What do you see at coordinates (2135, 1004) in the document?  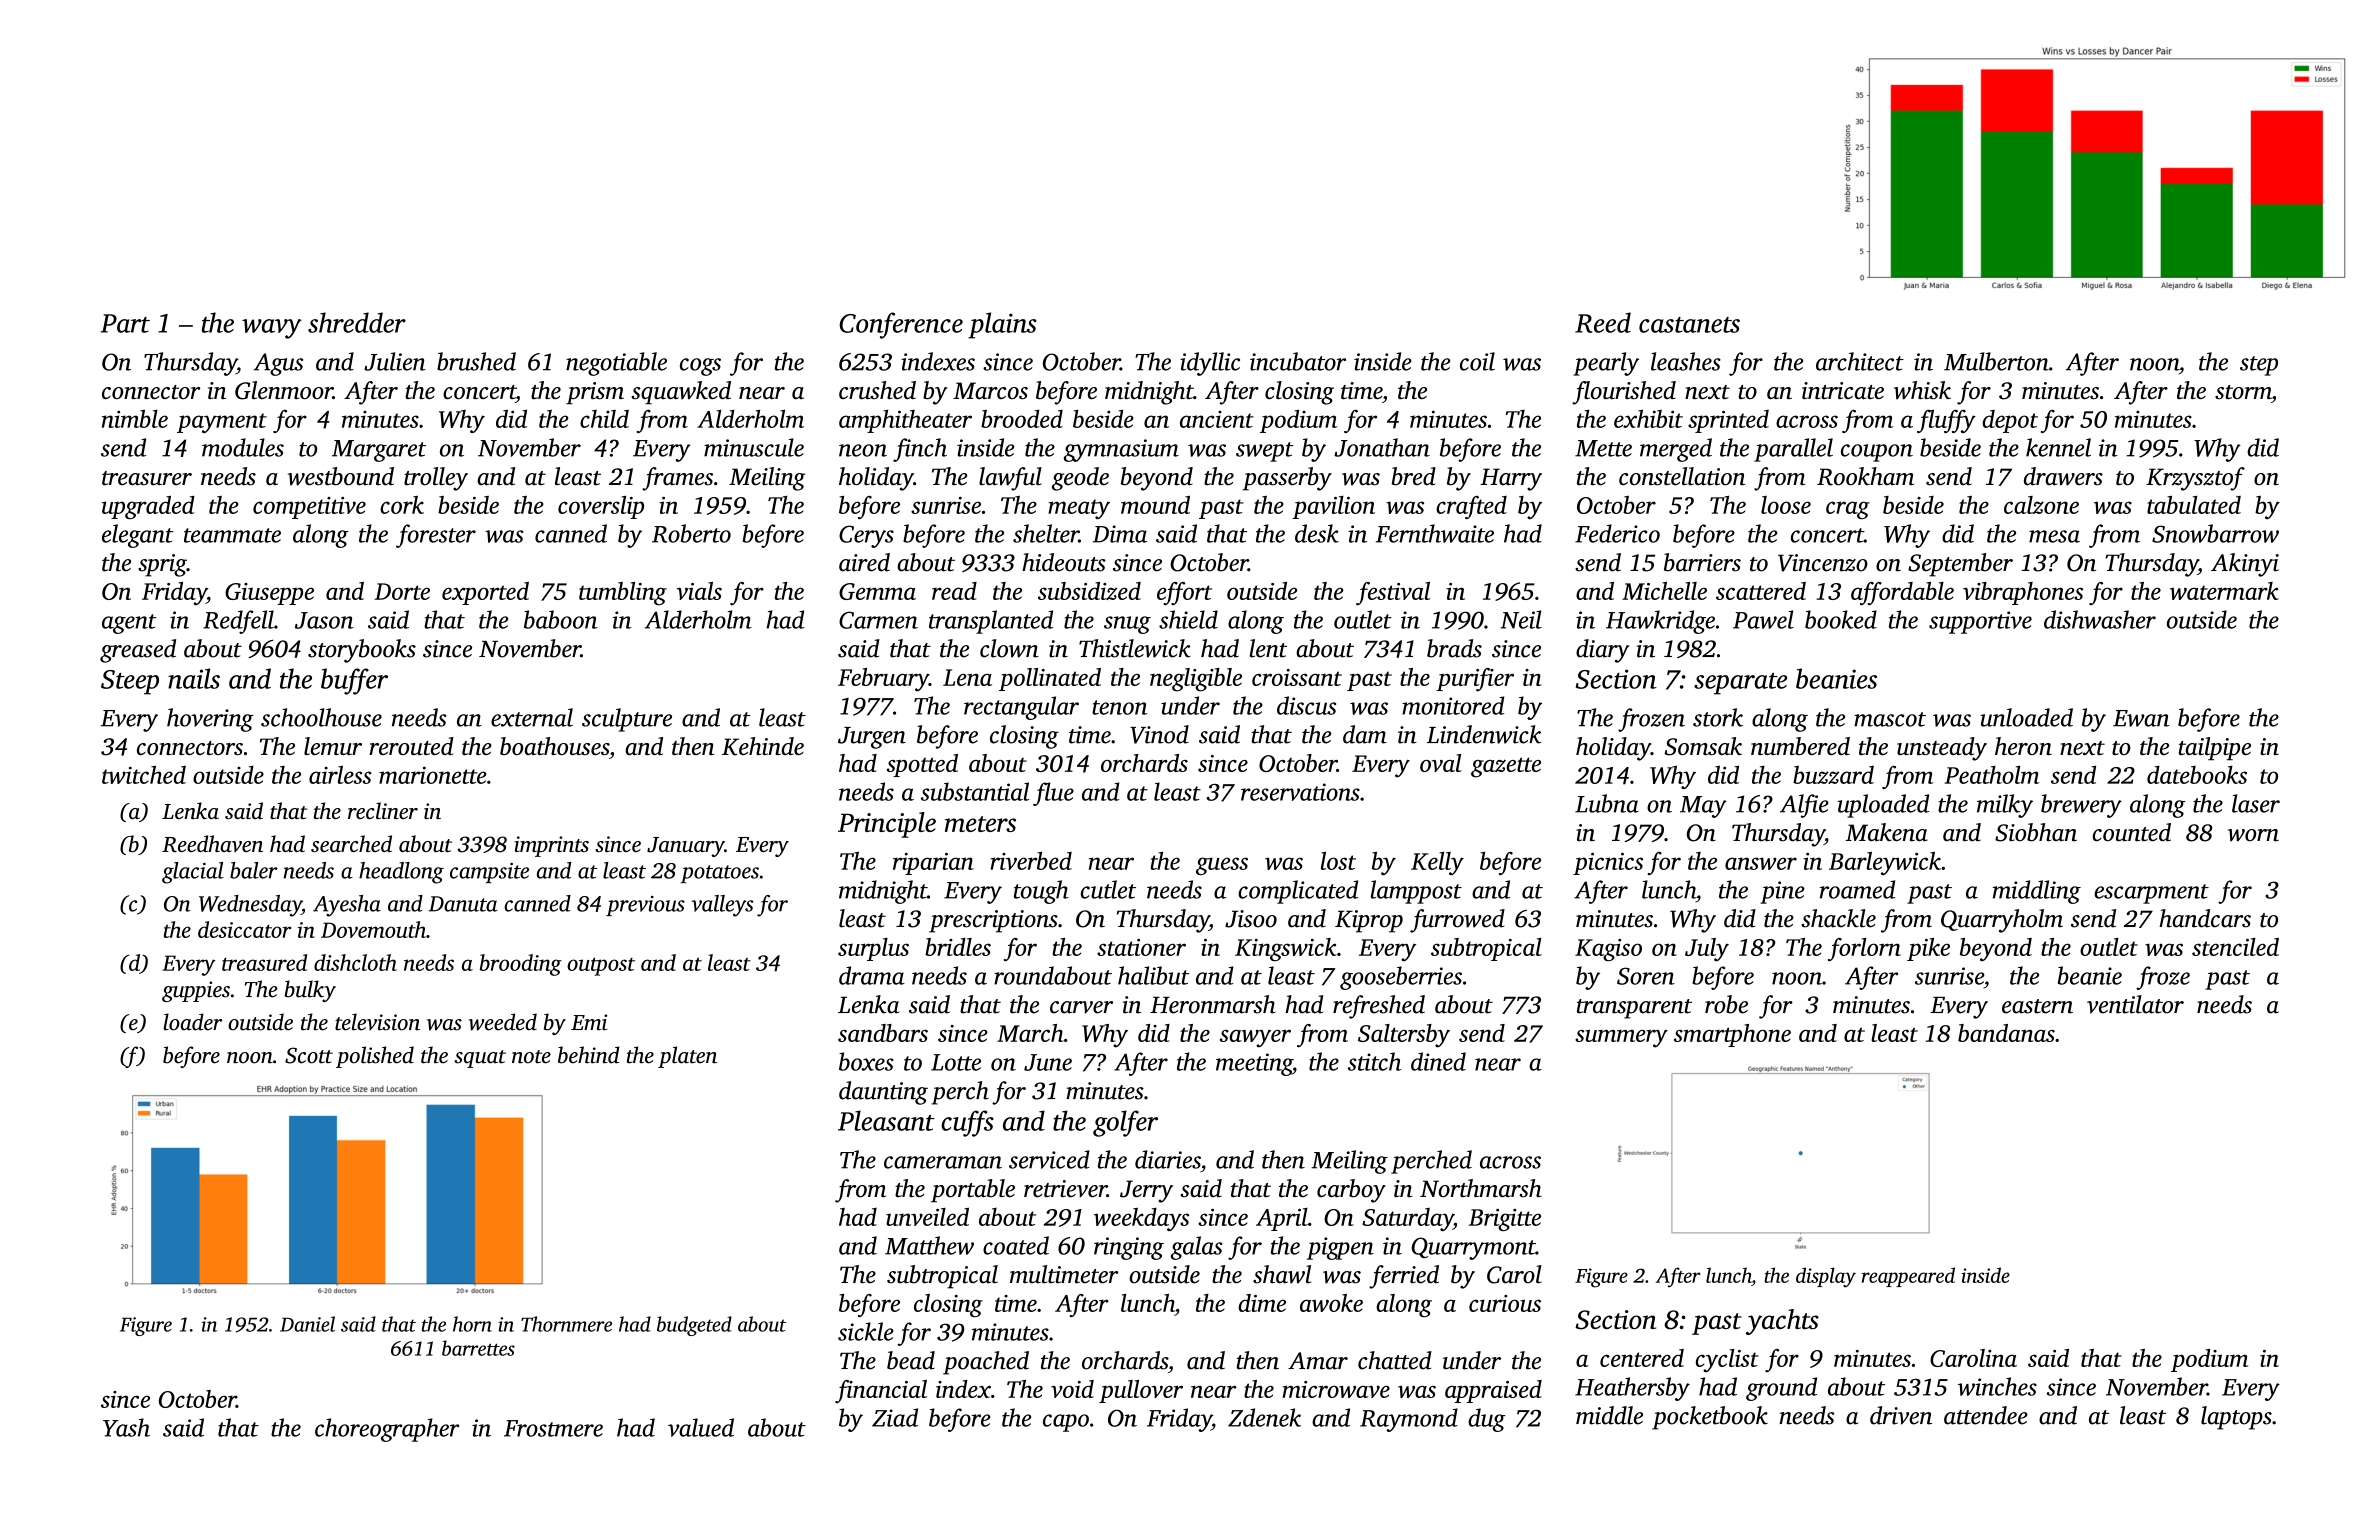 I see `ventilator` at bounding box center [2135, 1004].
